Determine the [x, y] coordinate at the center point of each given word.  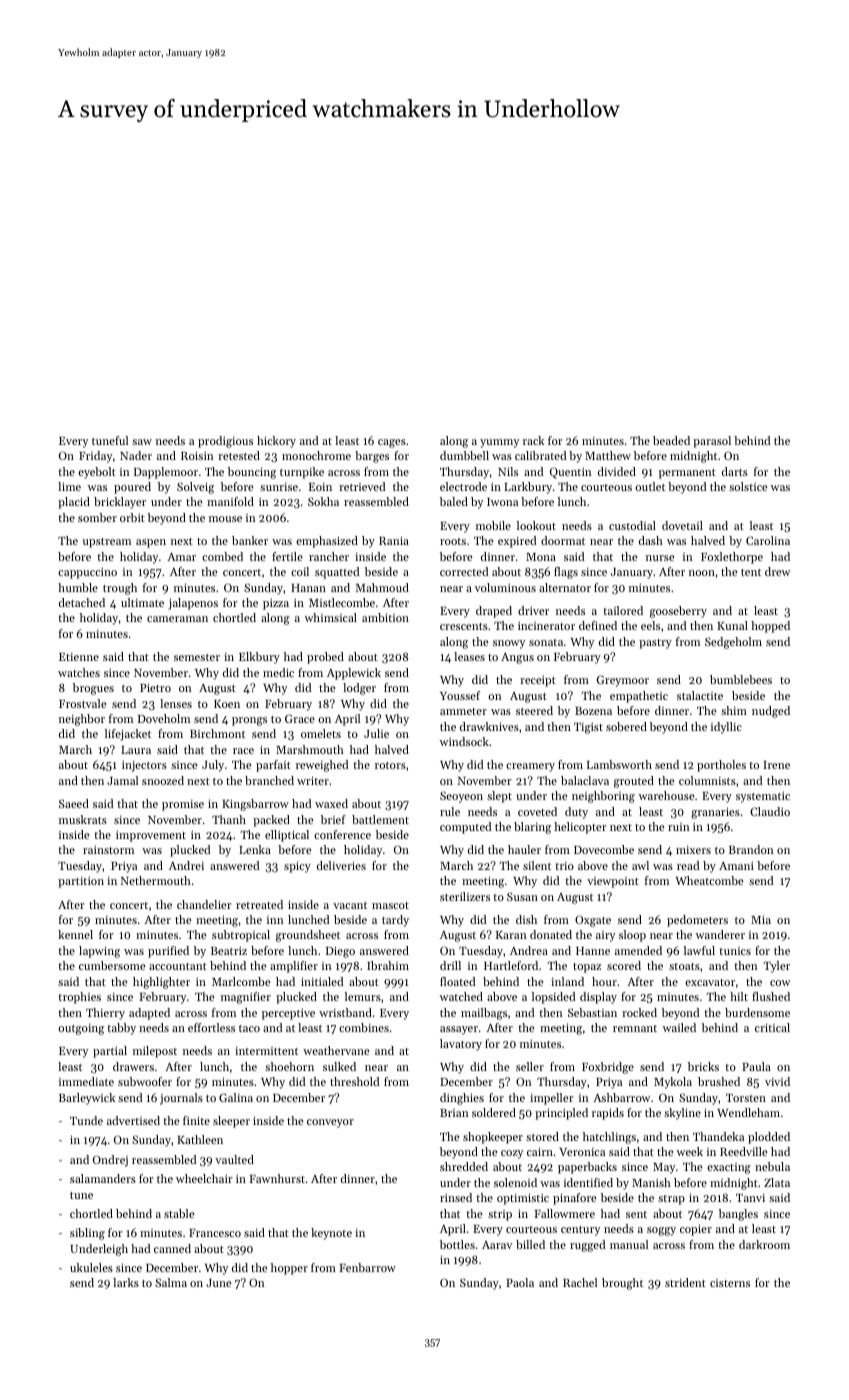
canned [172, 1248]
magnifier [246, 998]
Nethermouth [156, 880]
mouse [225, 519]
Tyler [777, 967]
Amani [736, 866]
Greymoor [623, 681]
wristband [345, 1012]
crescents [464, 626]
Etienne [79, 657]
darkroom [764, 1244]
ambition [385, 617]
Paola [520, 1282]
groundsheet [308, 936]
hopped [770, 627]
